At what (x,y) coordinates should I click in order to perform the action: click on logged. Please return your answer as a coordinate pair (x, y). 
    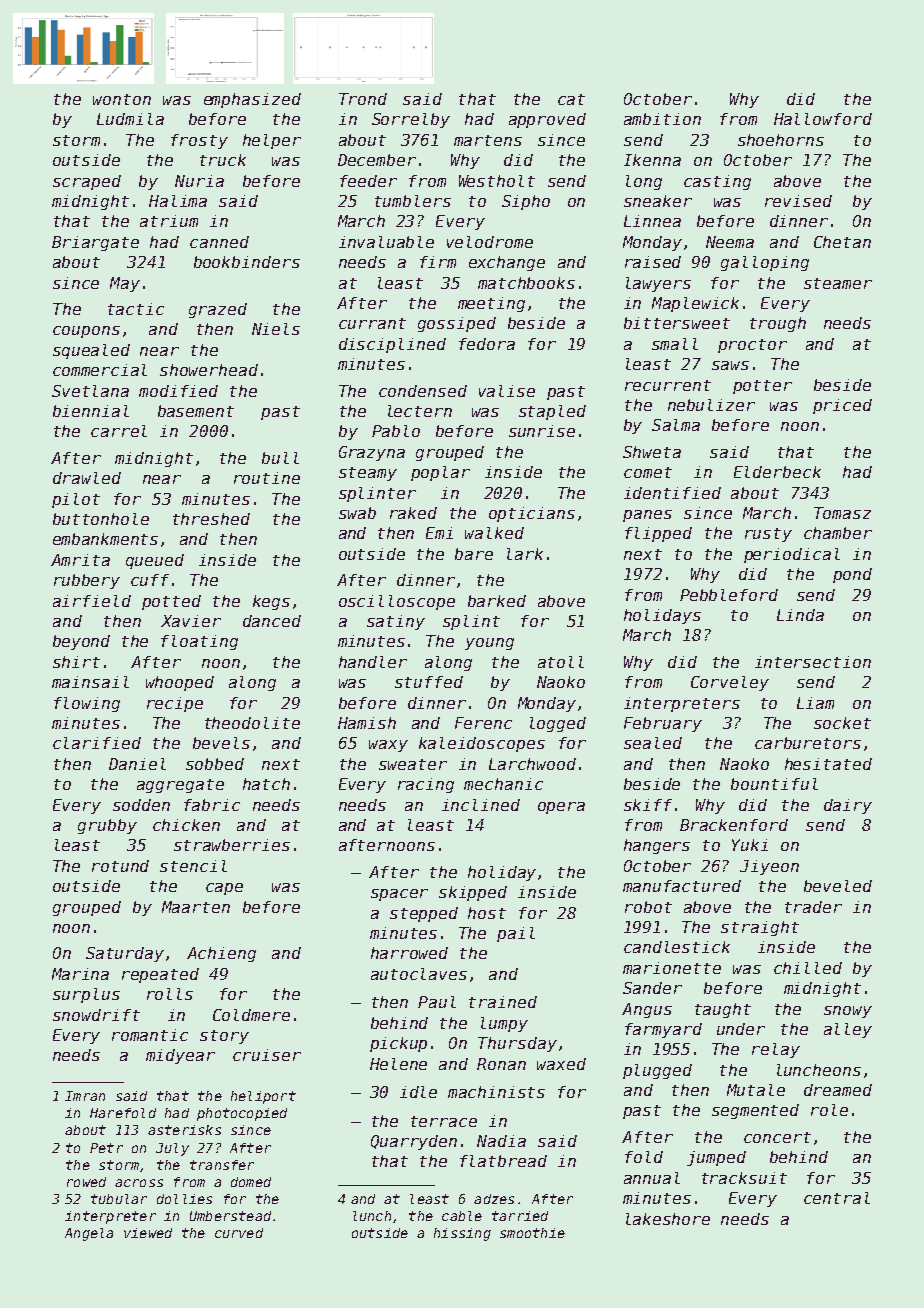
    Looking at the image, I should click on (558, 724).
